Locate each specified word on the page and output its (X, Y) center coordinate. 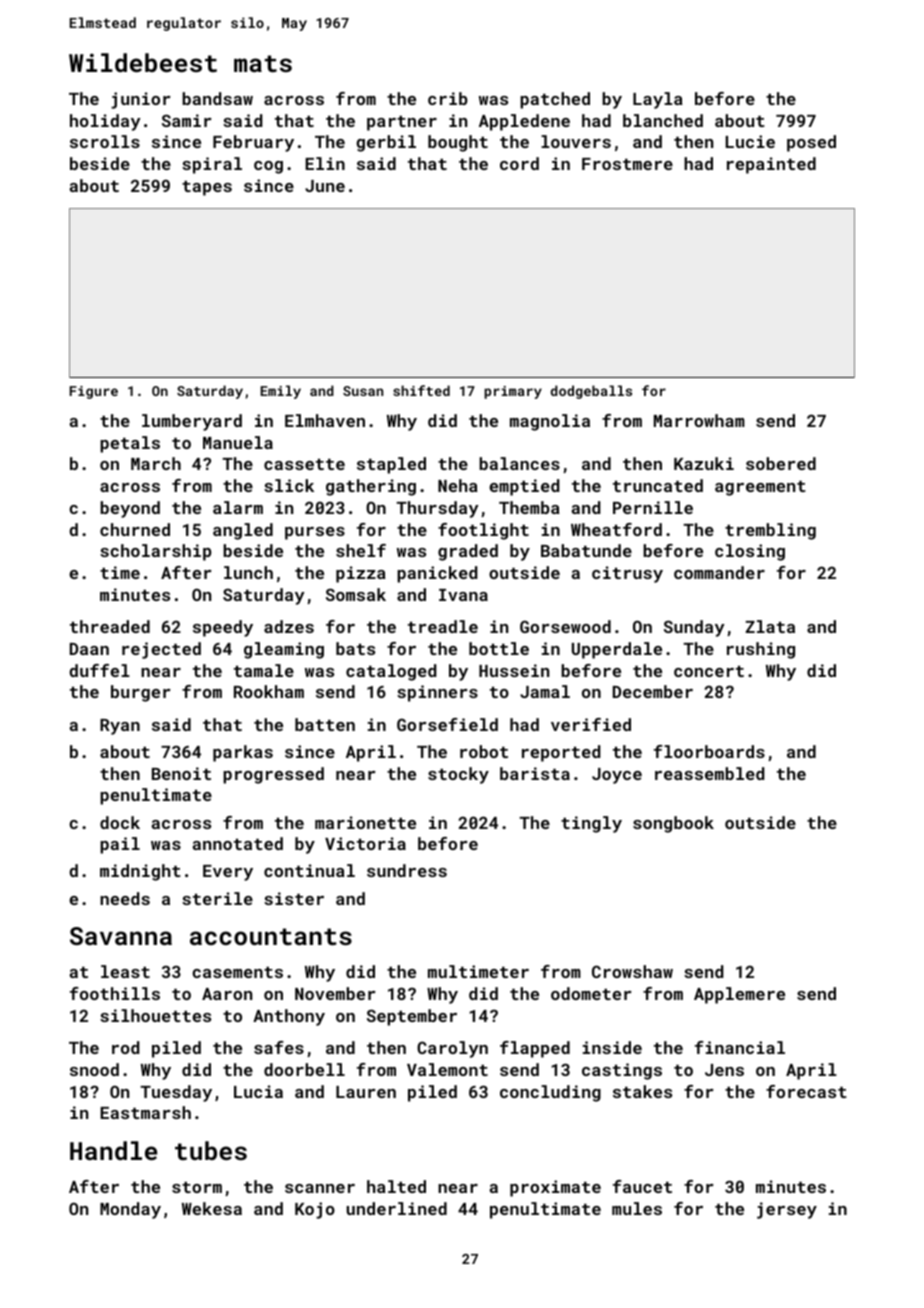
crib (448, 98)
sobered (781, 463)
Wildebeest (143, 62)
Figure (94, 392)
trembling (770, 531)
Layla (658, 100)
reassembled (710, 773)
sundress (407, 870)
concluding (550, 1093)
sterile (217, 898)
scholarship (156, 552)
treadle (443, 626)
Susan (363, 391)
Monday (130, 1210)
